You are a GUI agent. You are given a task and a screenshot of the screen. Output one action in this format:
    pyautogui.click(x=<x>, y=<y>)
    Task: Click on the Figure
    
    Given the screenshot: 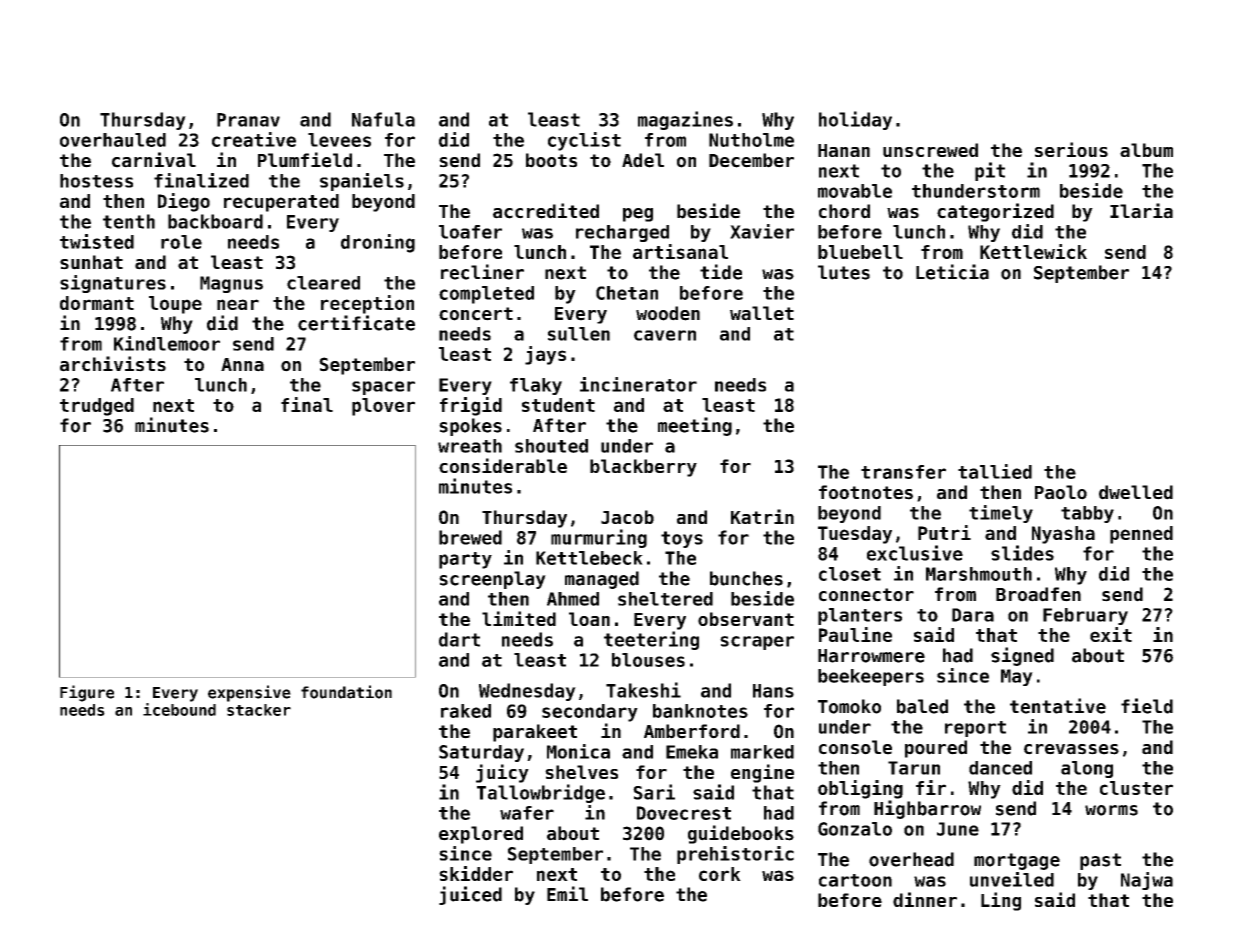 What is the action you would take?
    pyautogui.click(x=87, y=693)
